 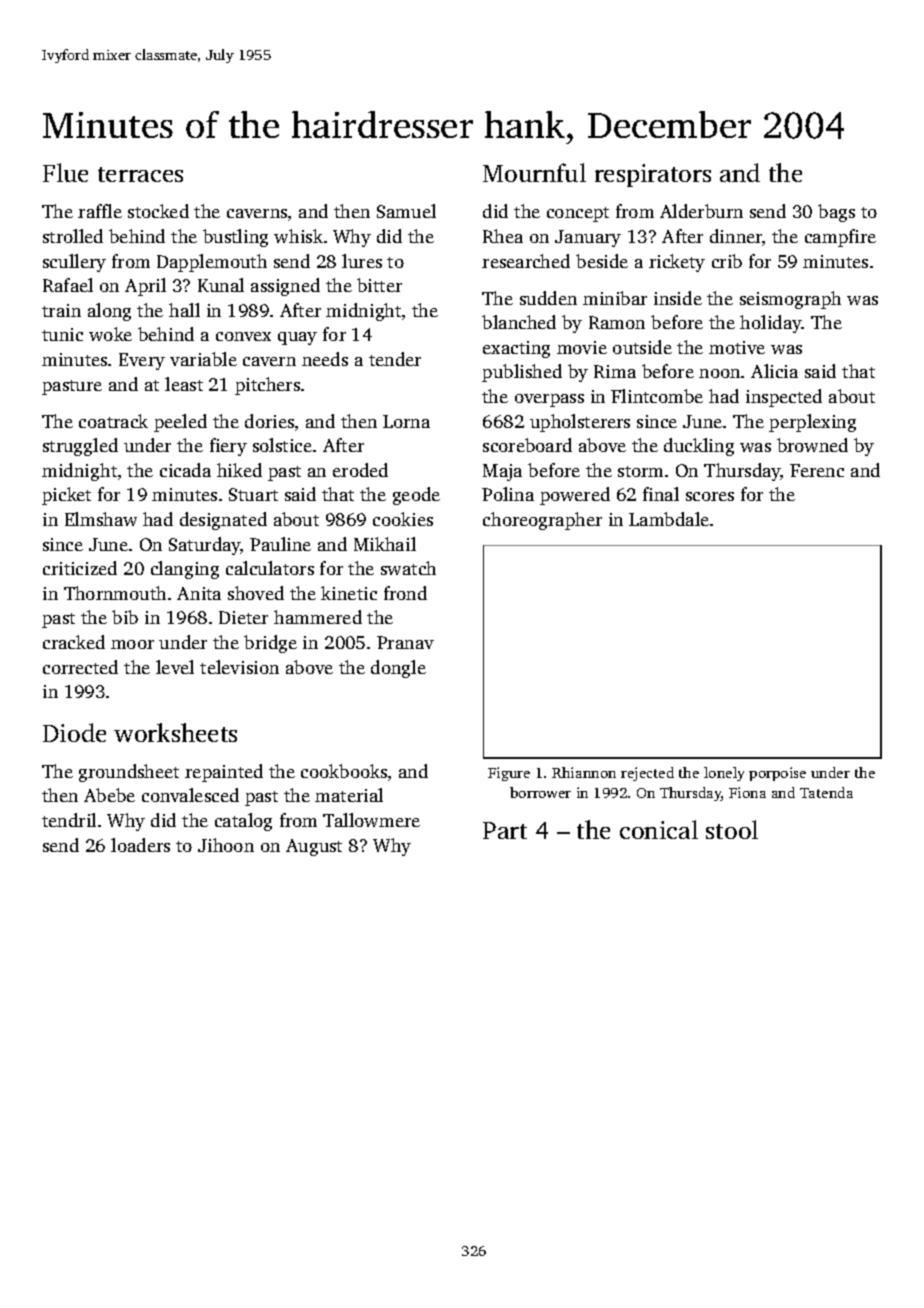 I want to click on Mikhail, so click(x=385, y=544).
